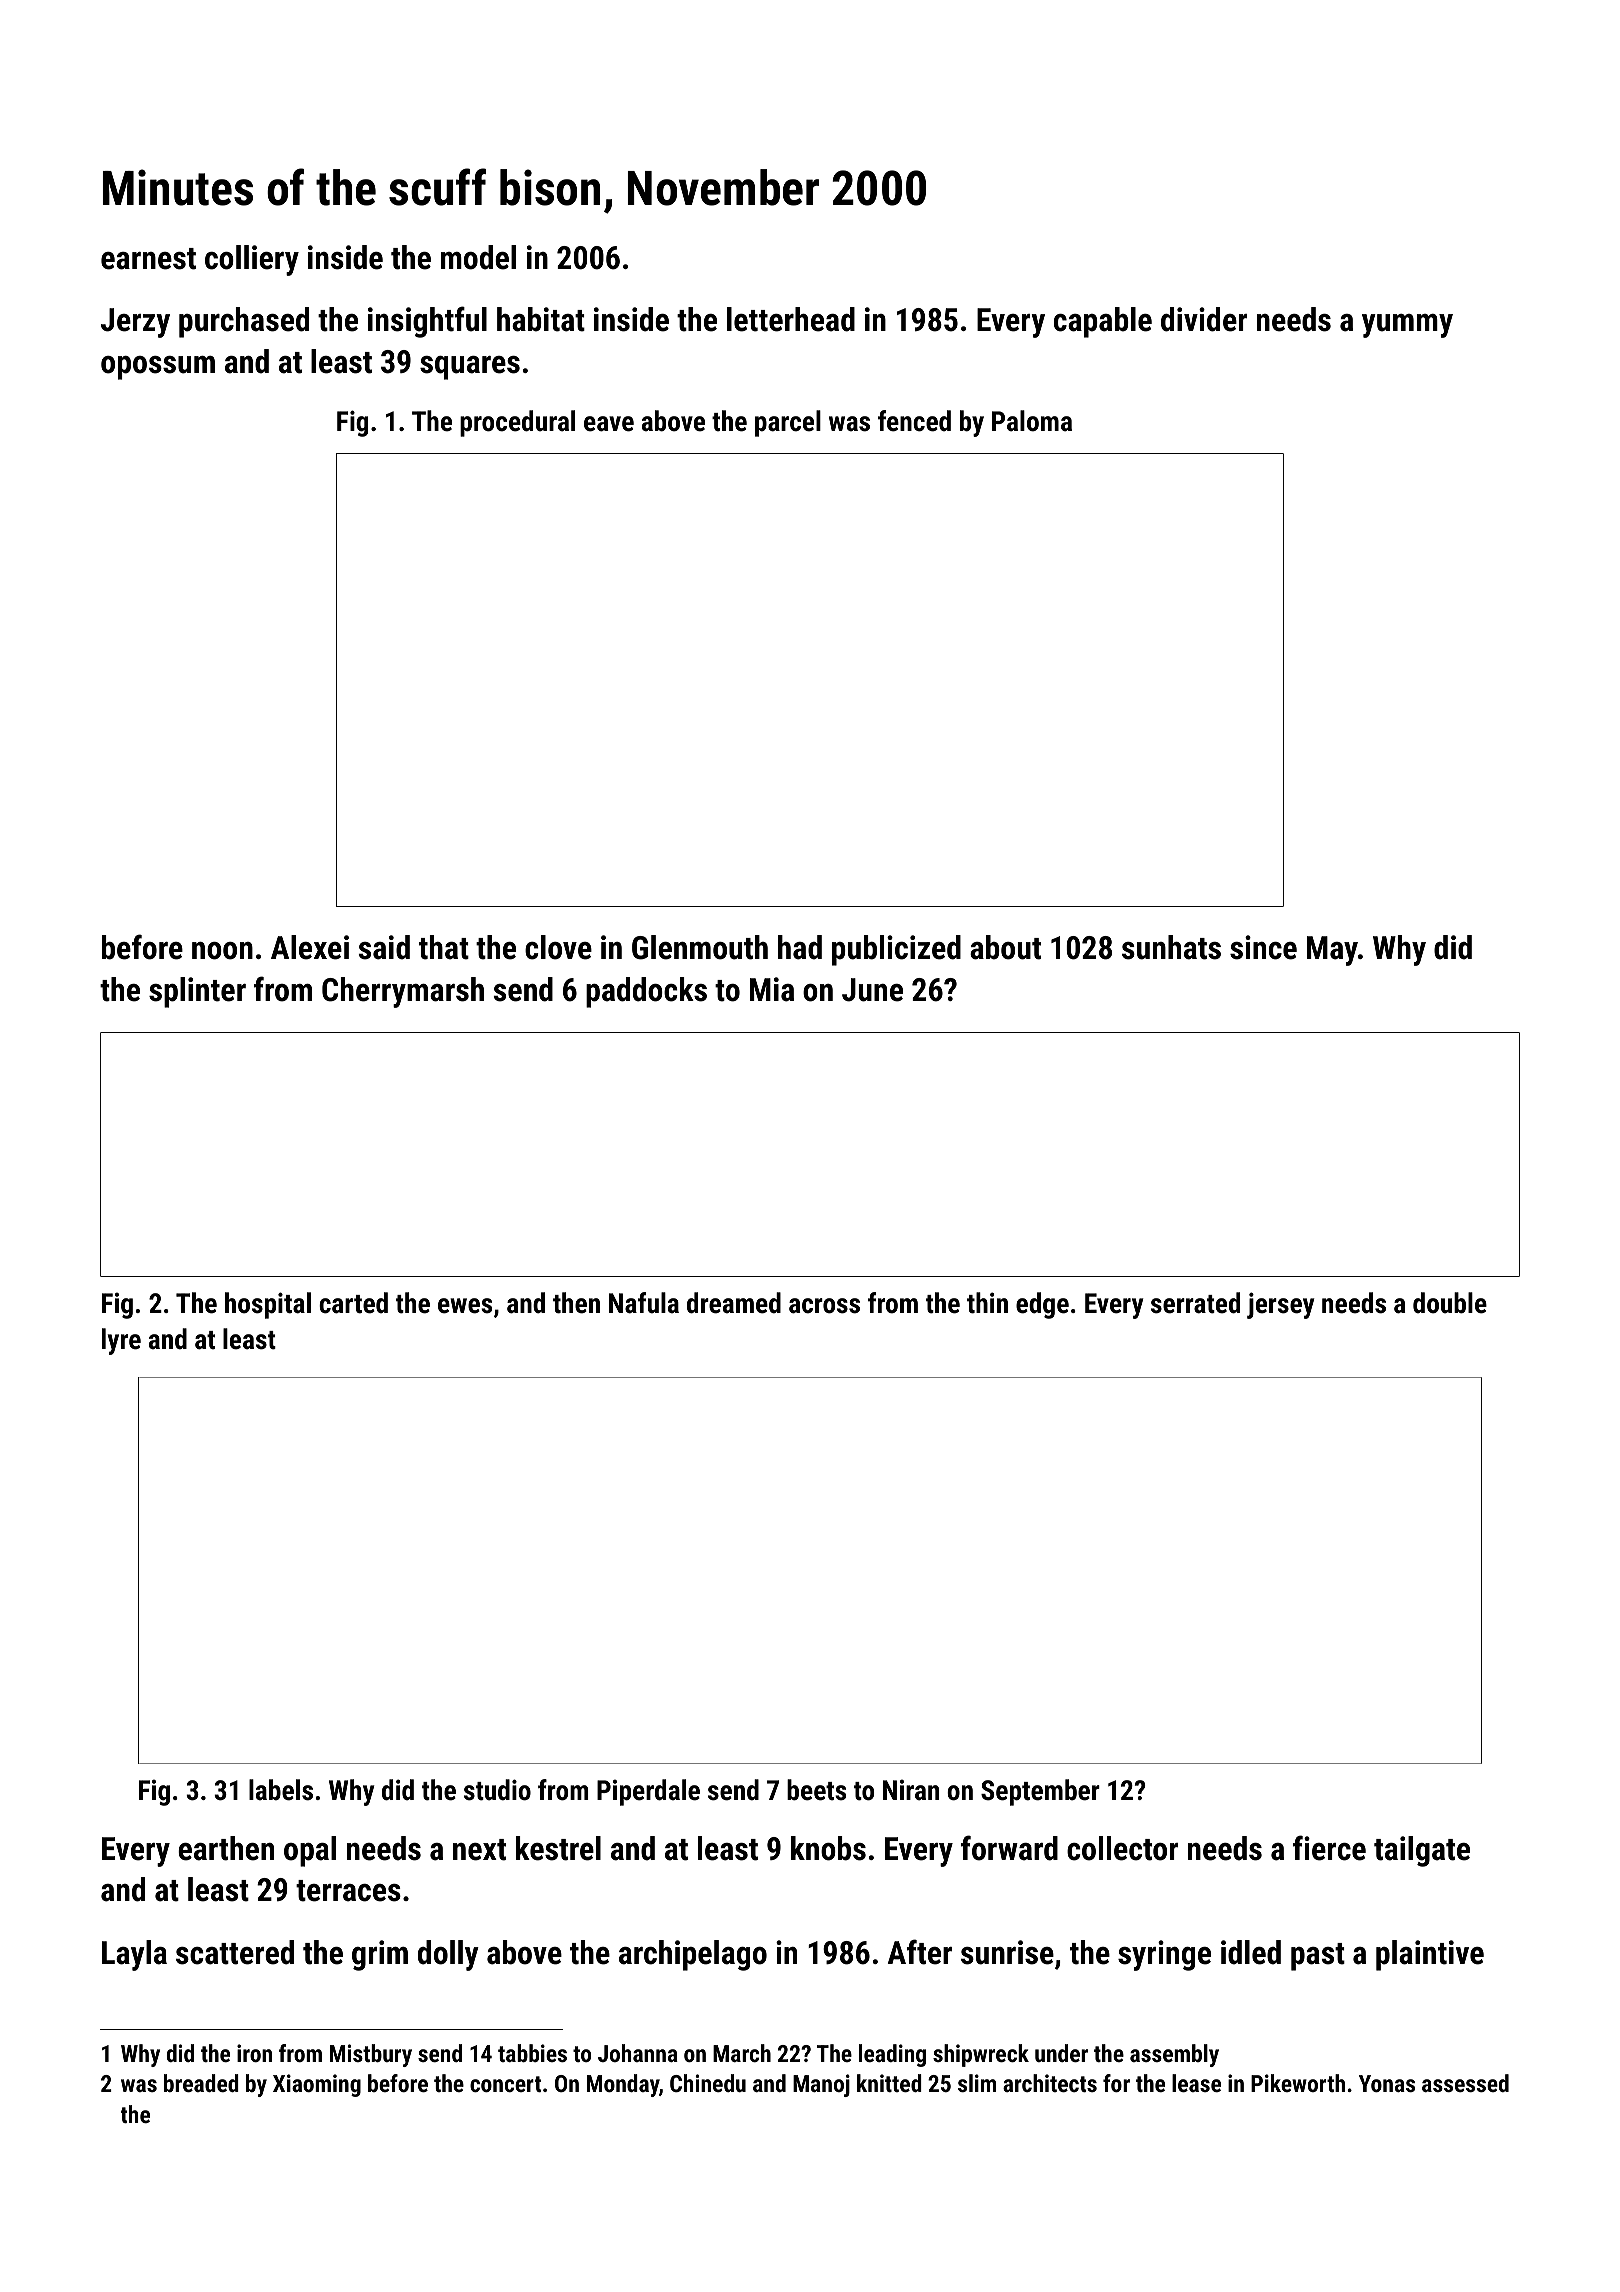 This document has height=2292, width=1620. I want to click on jersey, so click(1280, 1305).
